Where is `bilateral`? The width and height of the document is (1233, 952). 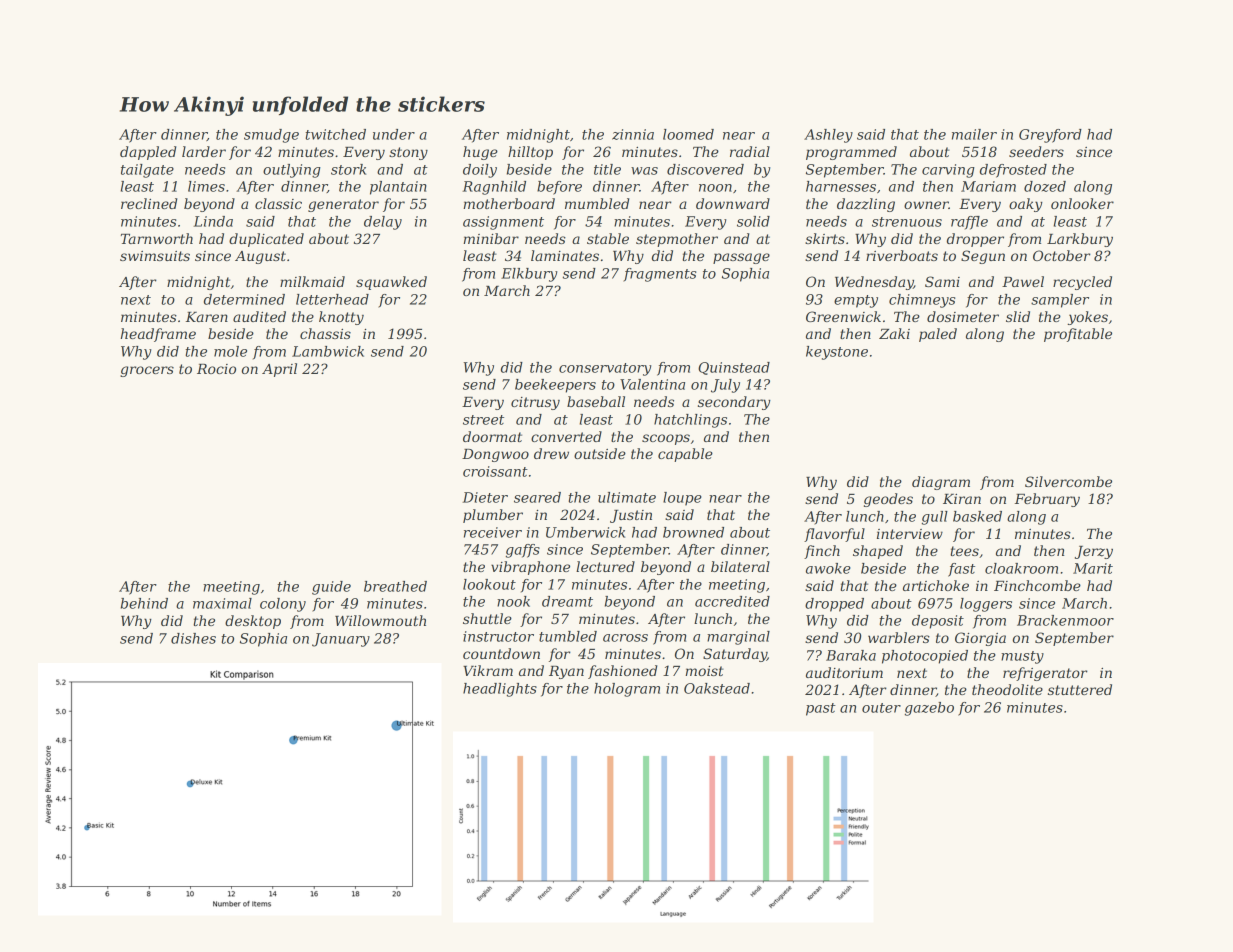 bilateral is located at coordinates (740, 566).
